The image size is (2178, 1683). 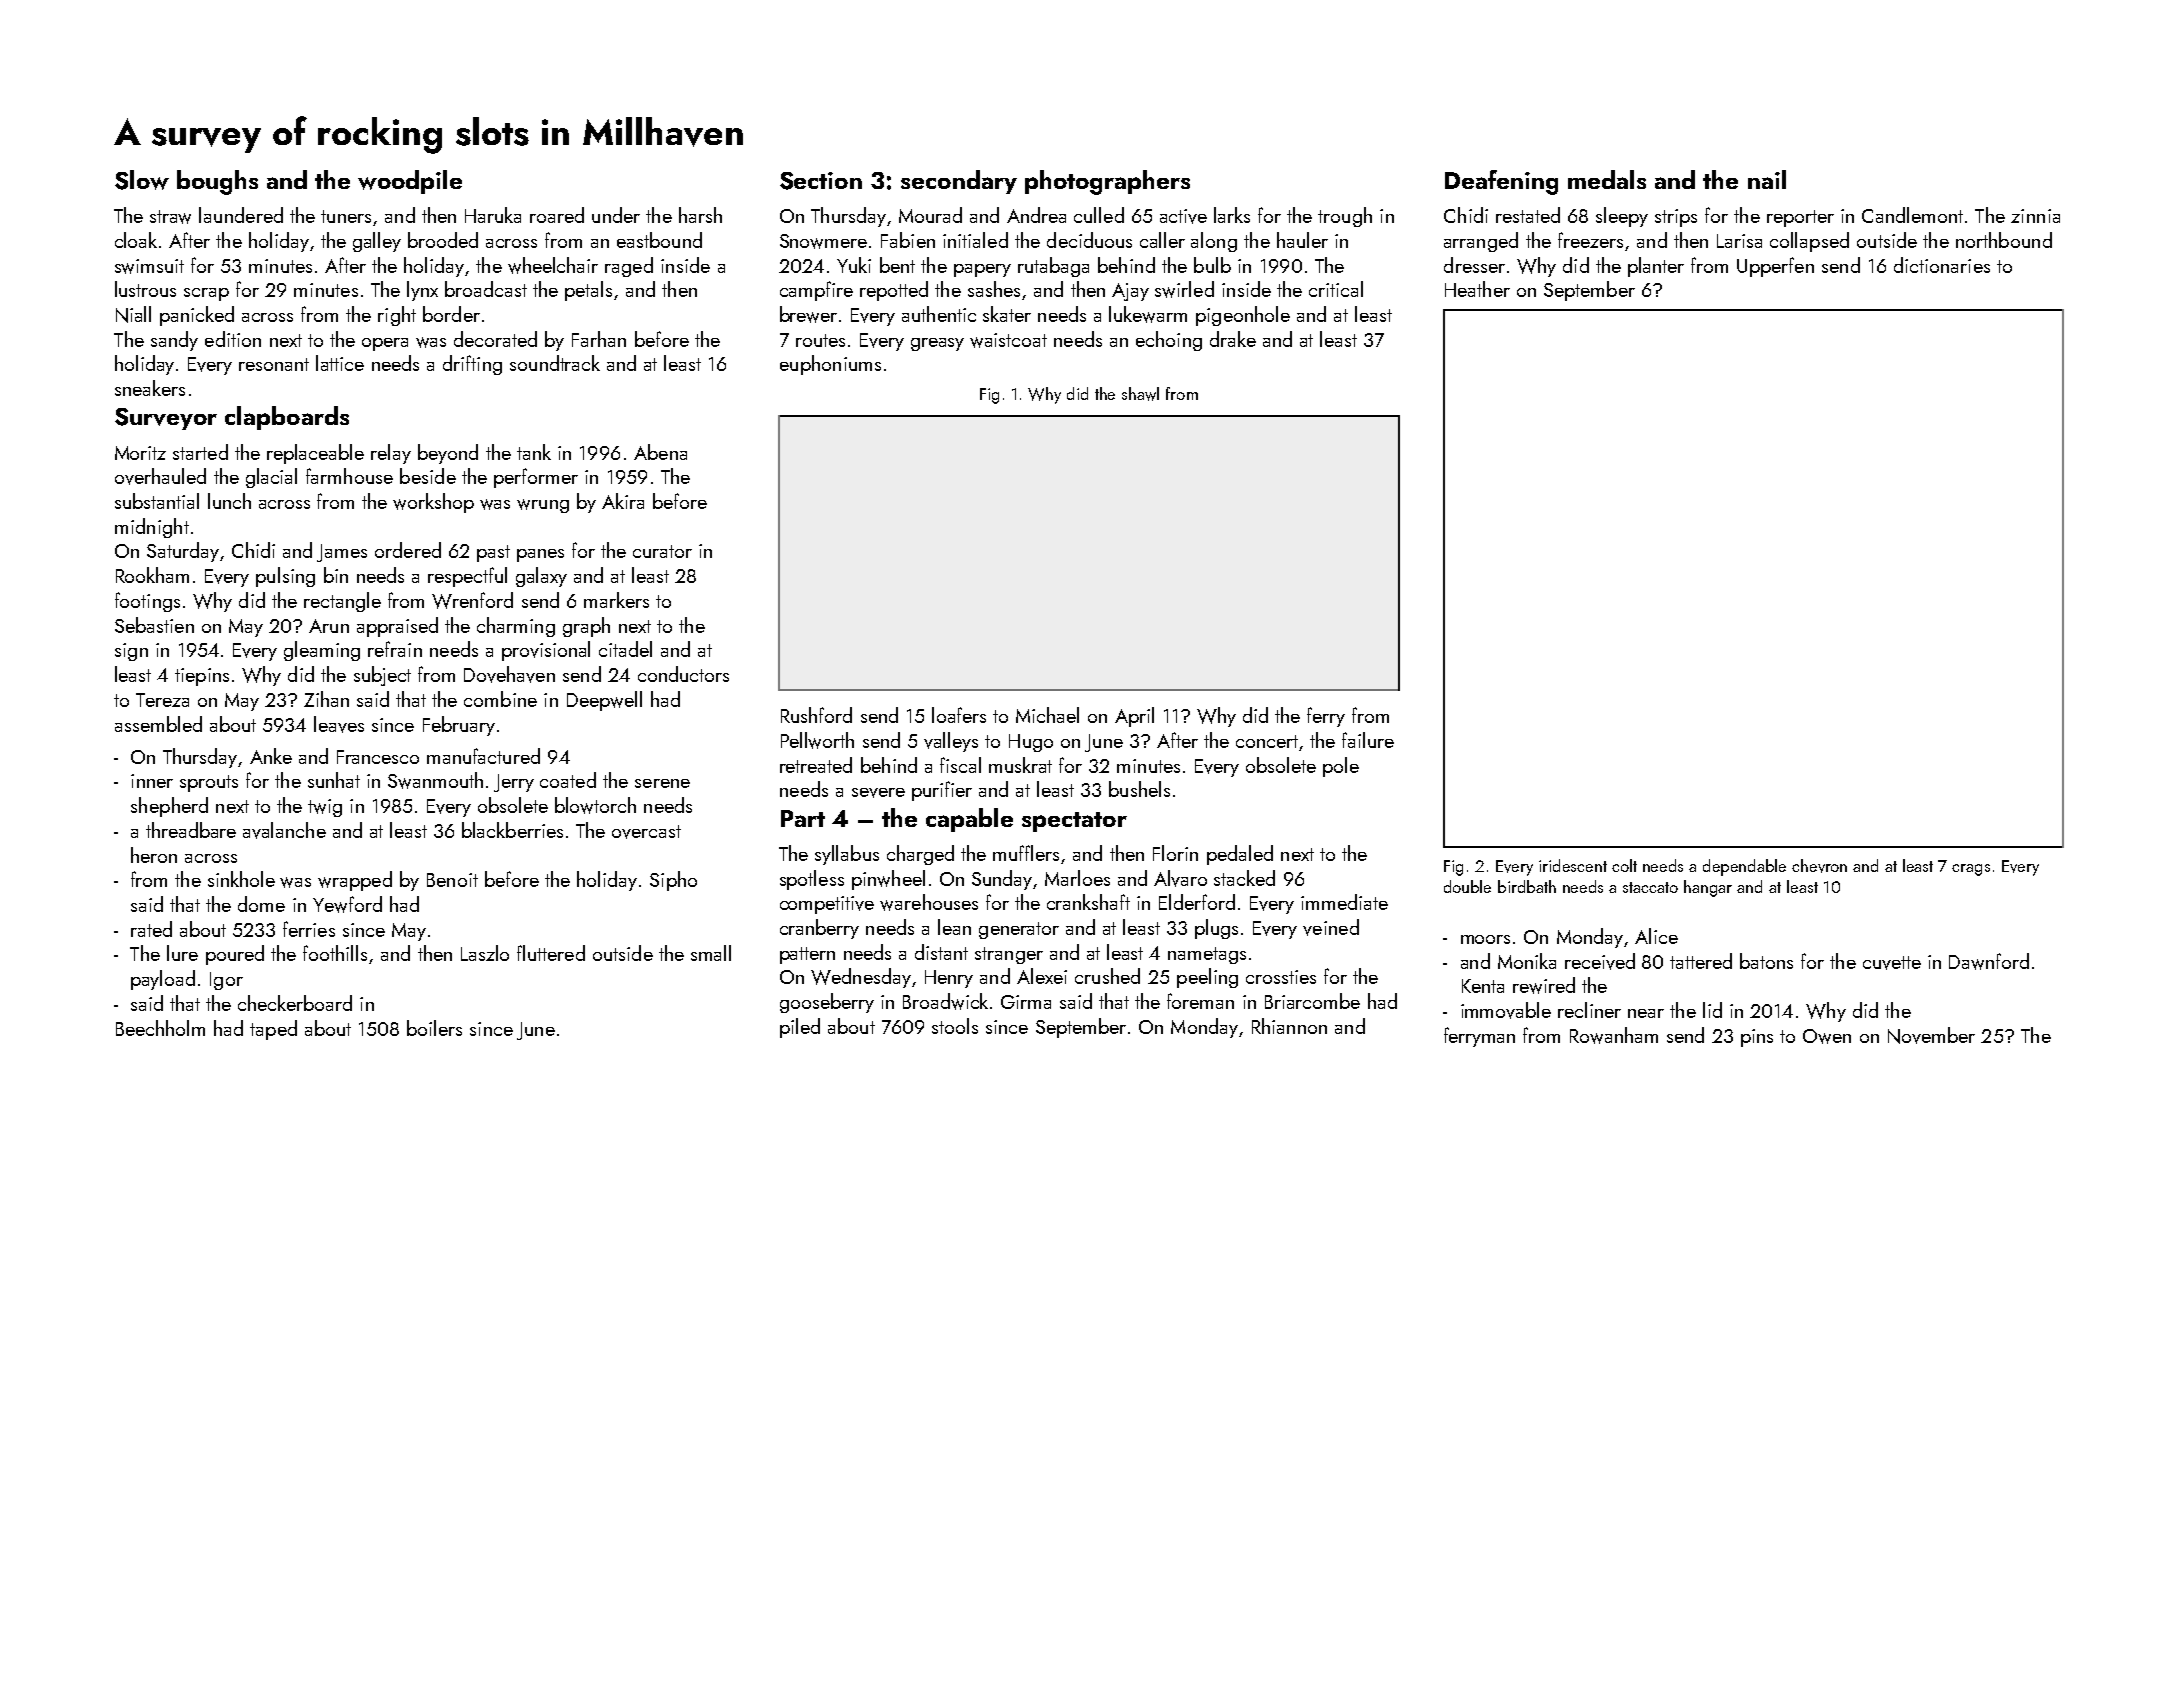 What do you see at coordinates (1233, 339) in the page?
I see `drake` at bounding box center [1233, 339].
